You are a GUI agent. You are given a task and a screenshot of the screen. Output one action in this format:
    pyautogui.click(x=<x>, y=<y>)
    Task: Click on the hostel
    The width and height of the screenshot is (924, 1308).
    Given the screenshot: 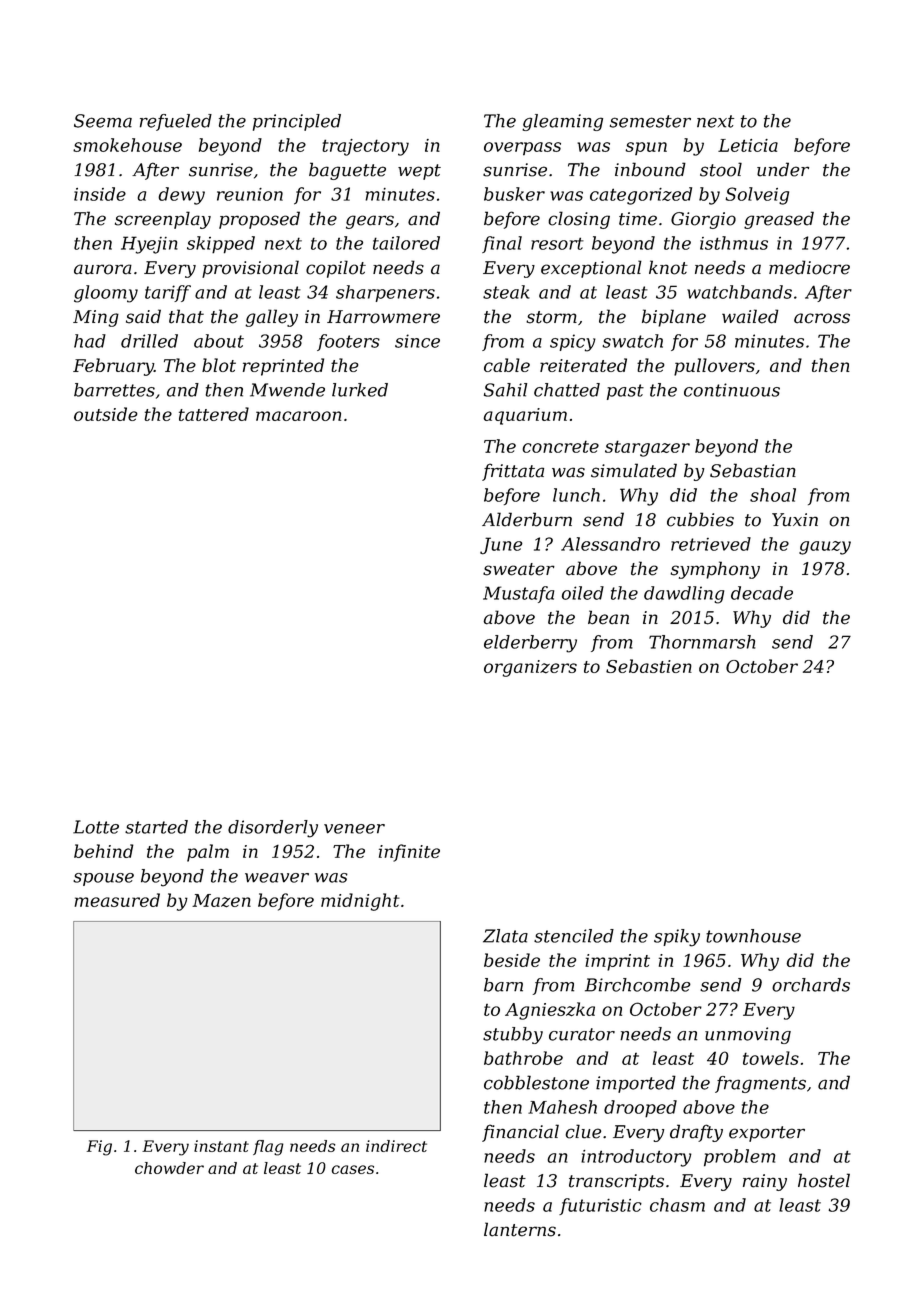 What is the action you would take?
    pyautogui.click(x=824, y=1180)
